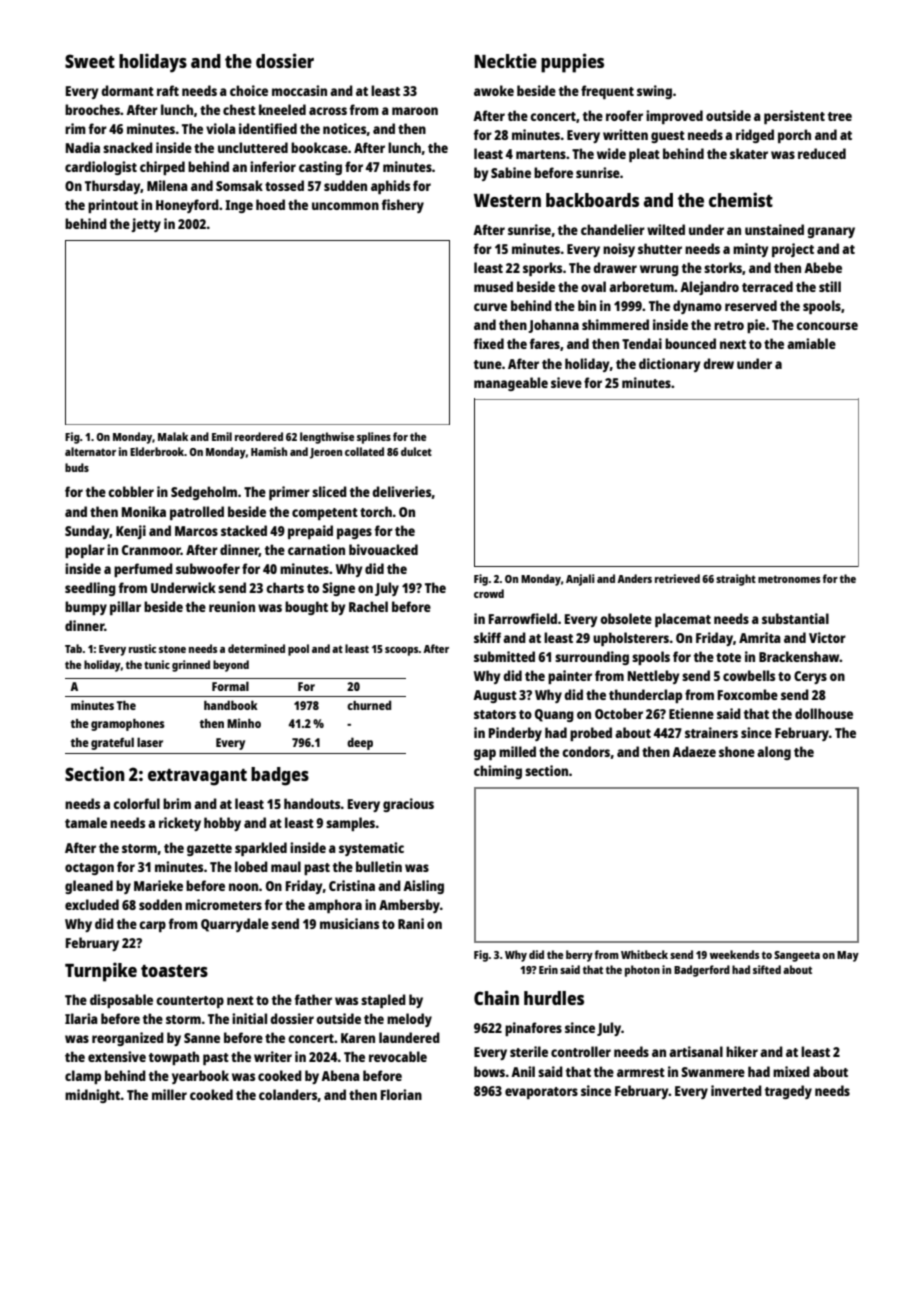  I want to click on Badgerford, so click(702, 971).
